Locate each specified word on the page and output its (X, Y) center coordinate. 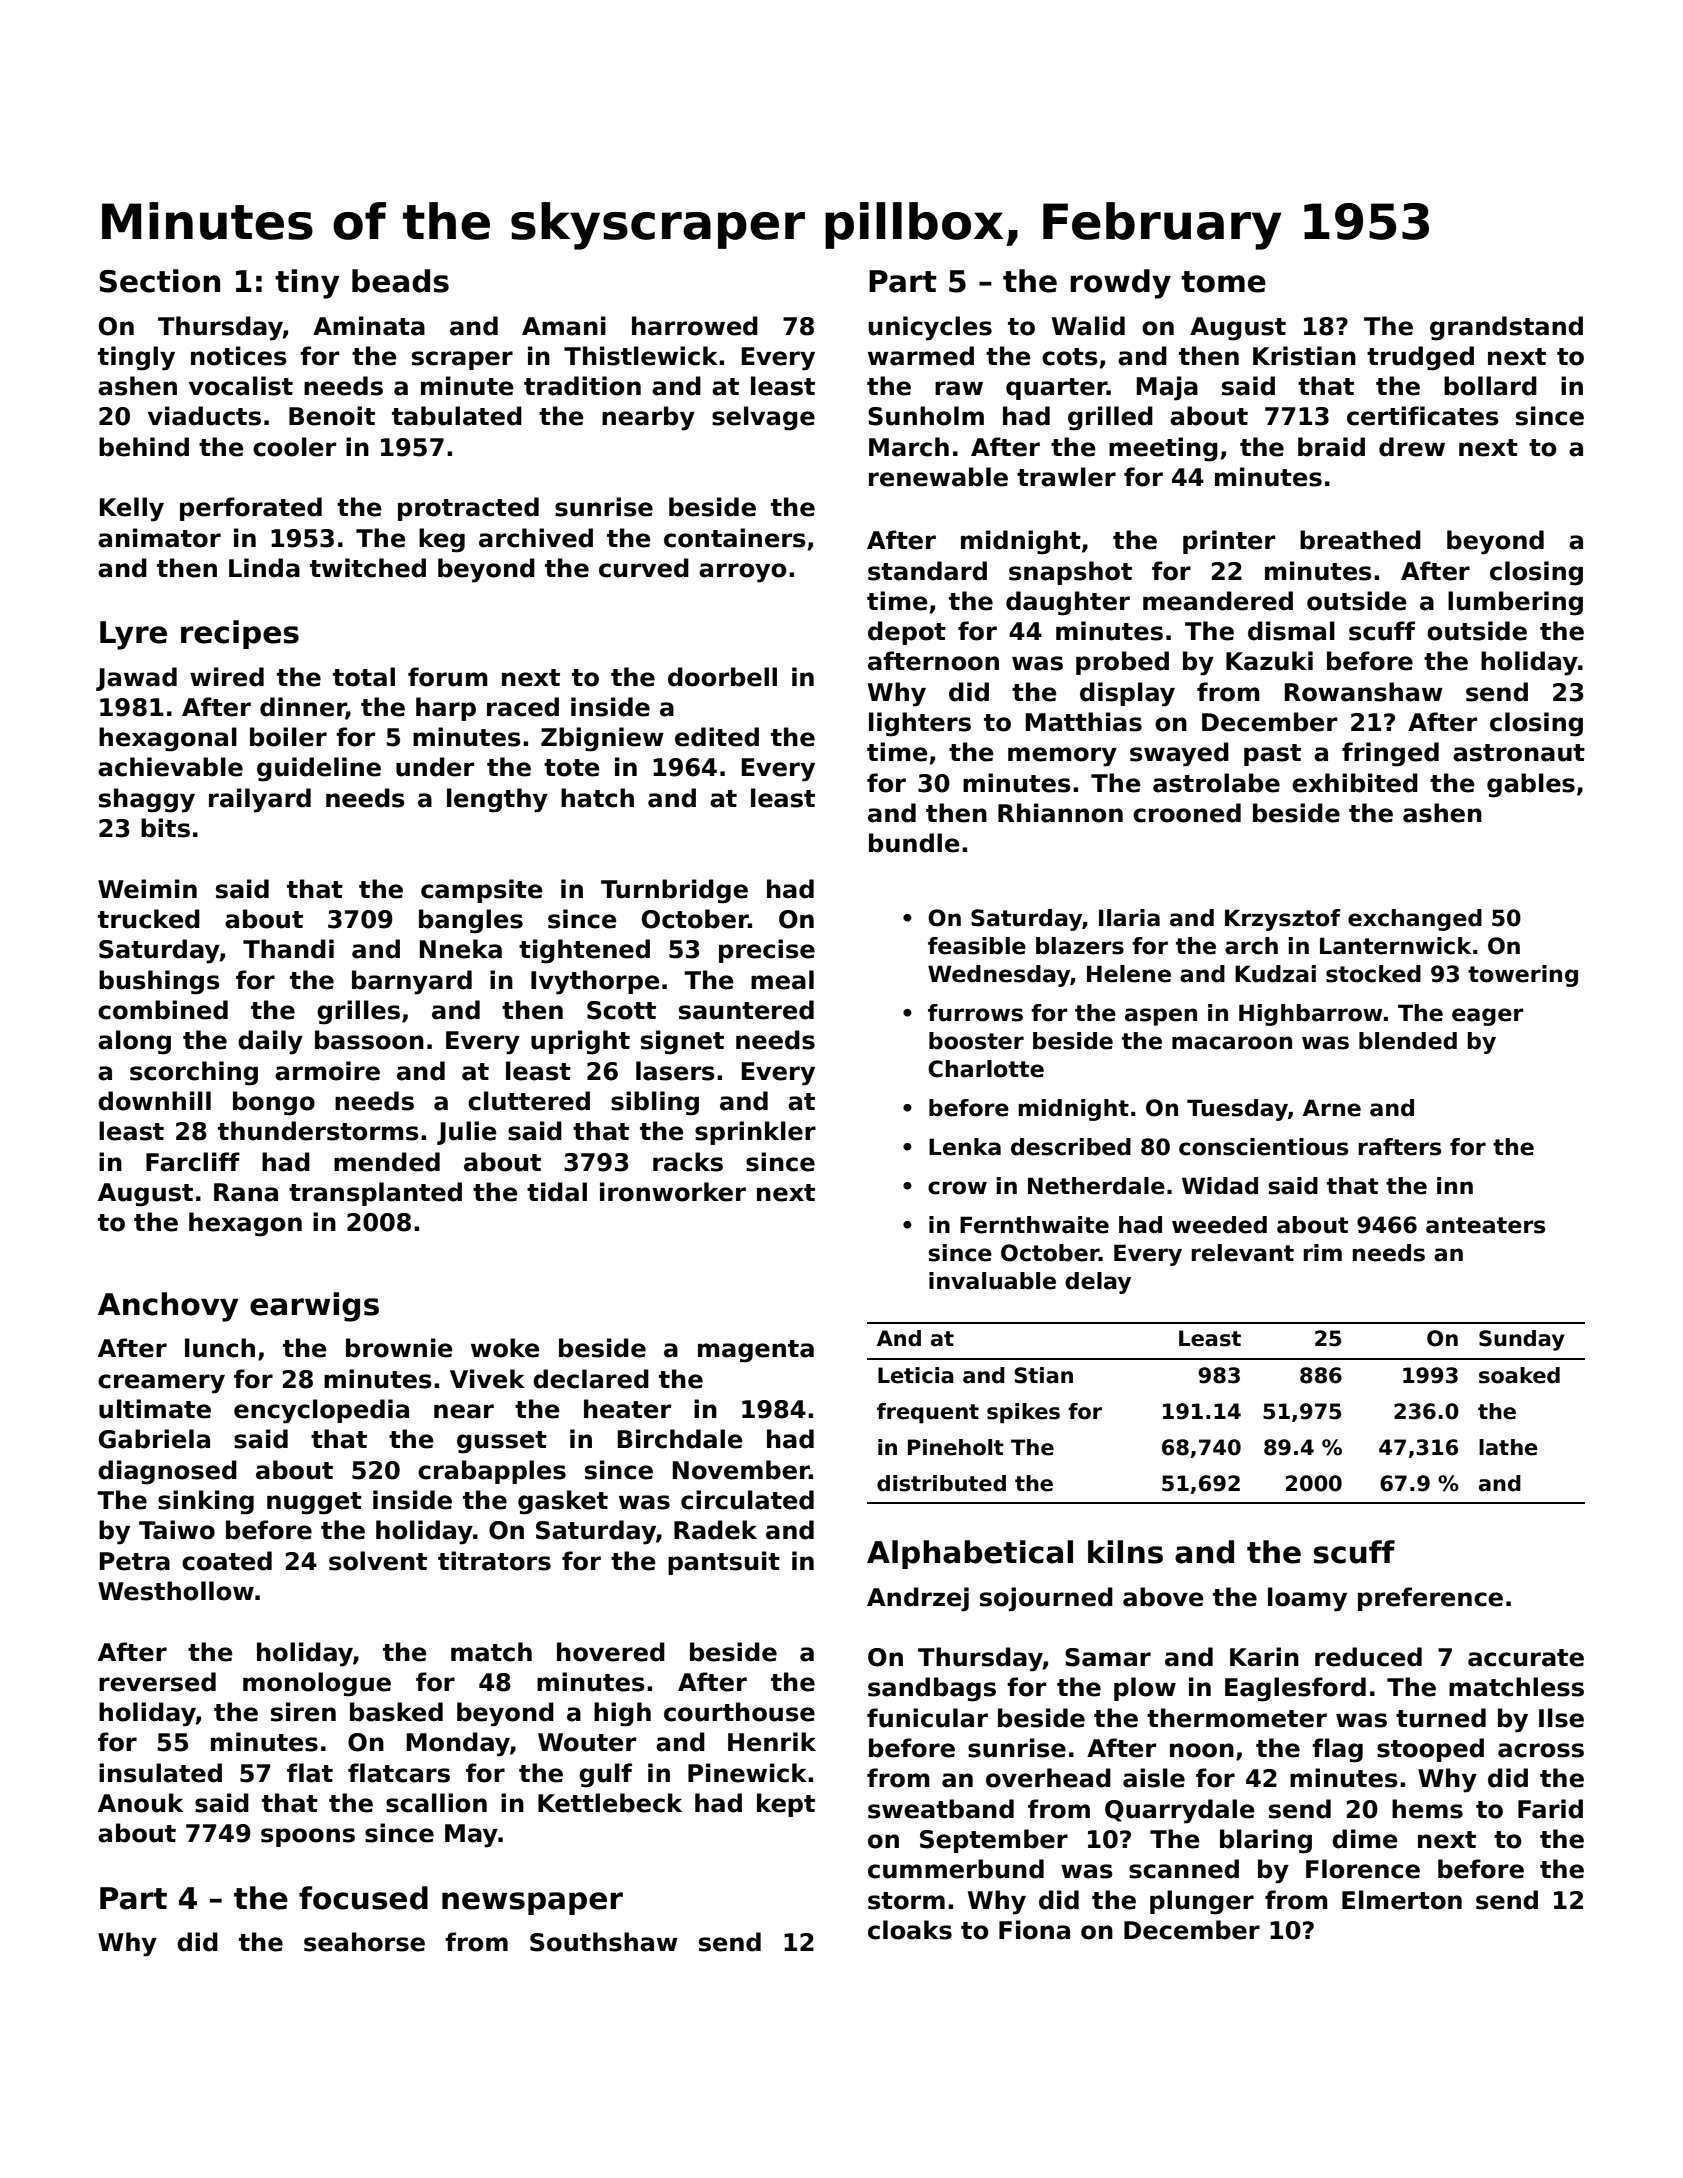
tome (1223, 282)
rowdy (1120, 284)
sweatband (941, 1809)
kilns (1125, 1552)
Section (159, 281)
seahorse (364, 1942)
